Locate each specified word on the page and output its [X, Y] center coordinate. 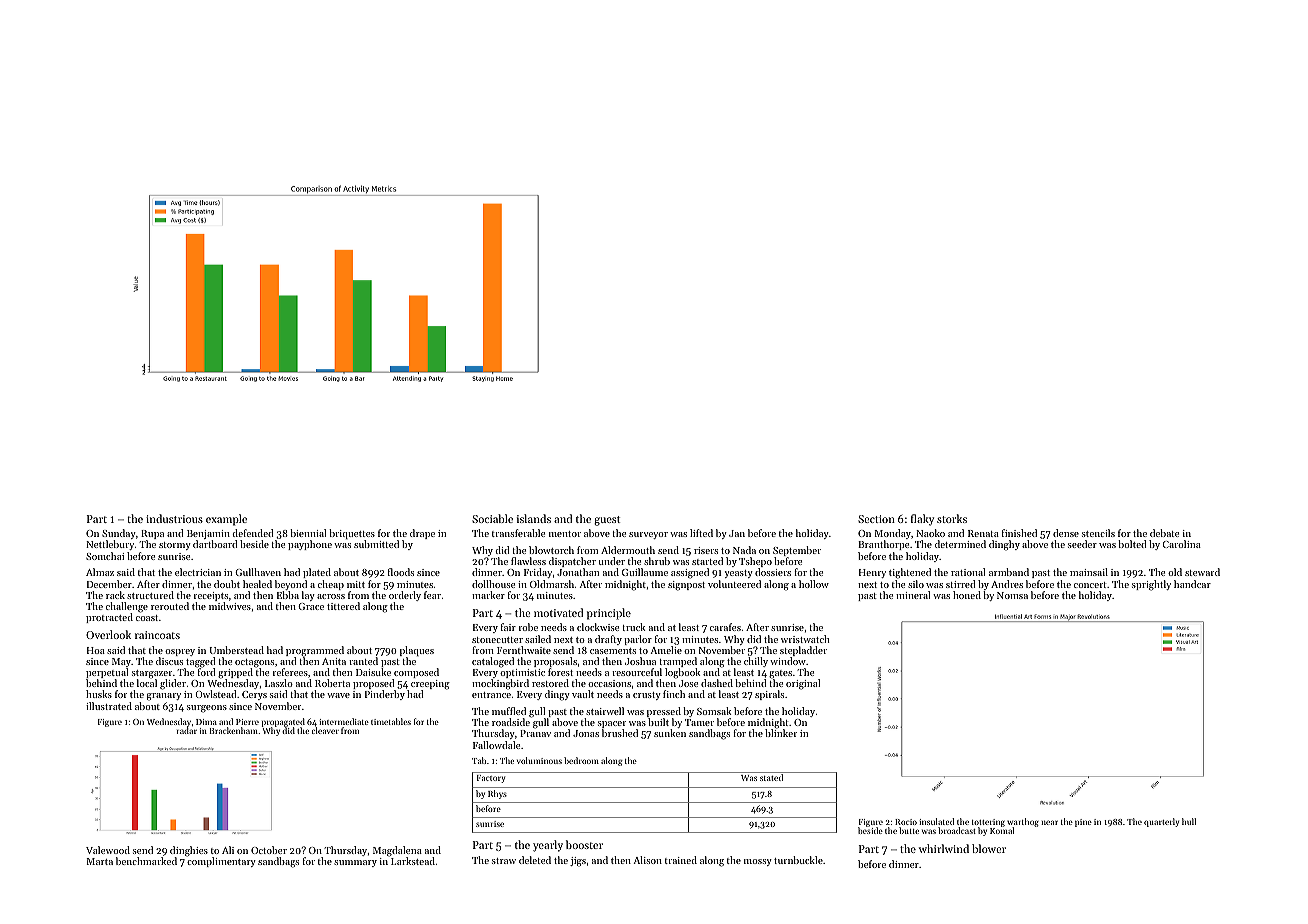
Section [876, 519]
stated [771, 777]
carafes [725, 627]
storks [952, 518]
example [226, 520]
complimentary [221, 862]
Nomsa [1012, 595]
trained [681, 860]
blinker [781, 733]
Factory [491, 779]
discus [169, 661]
